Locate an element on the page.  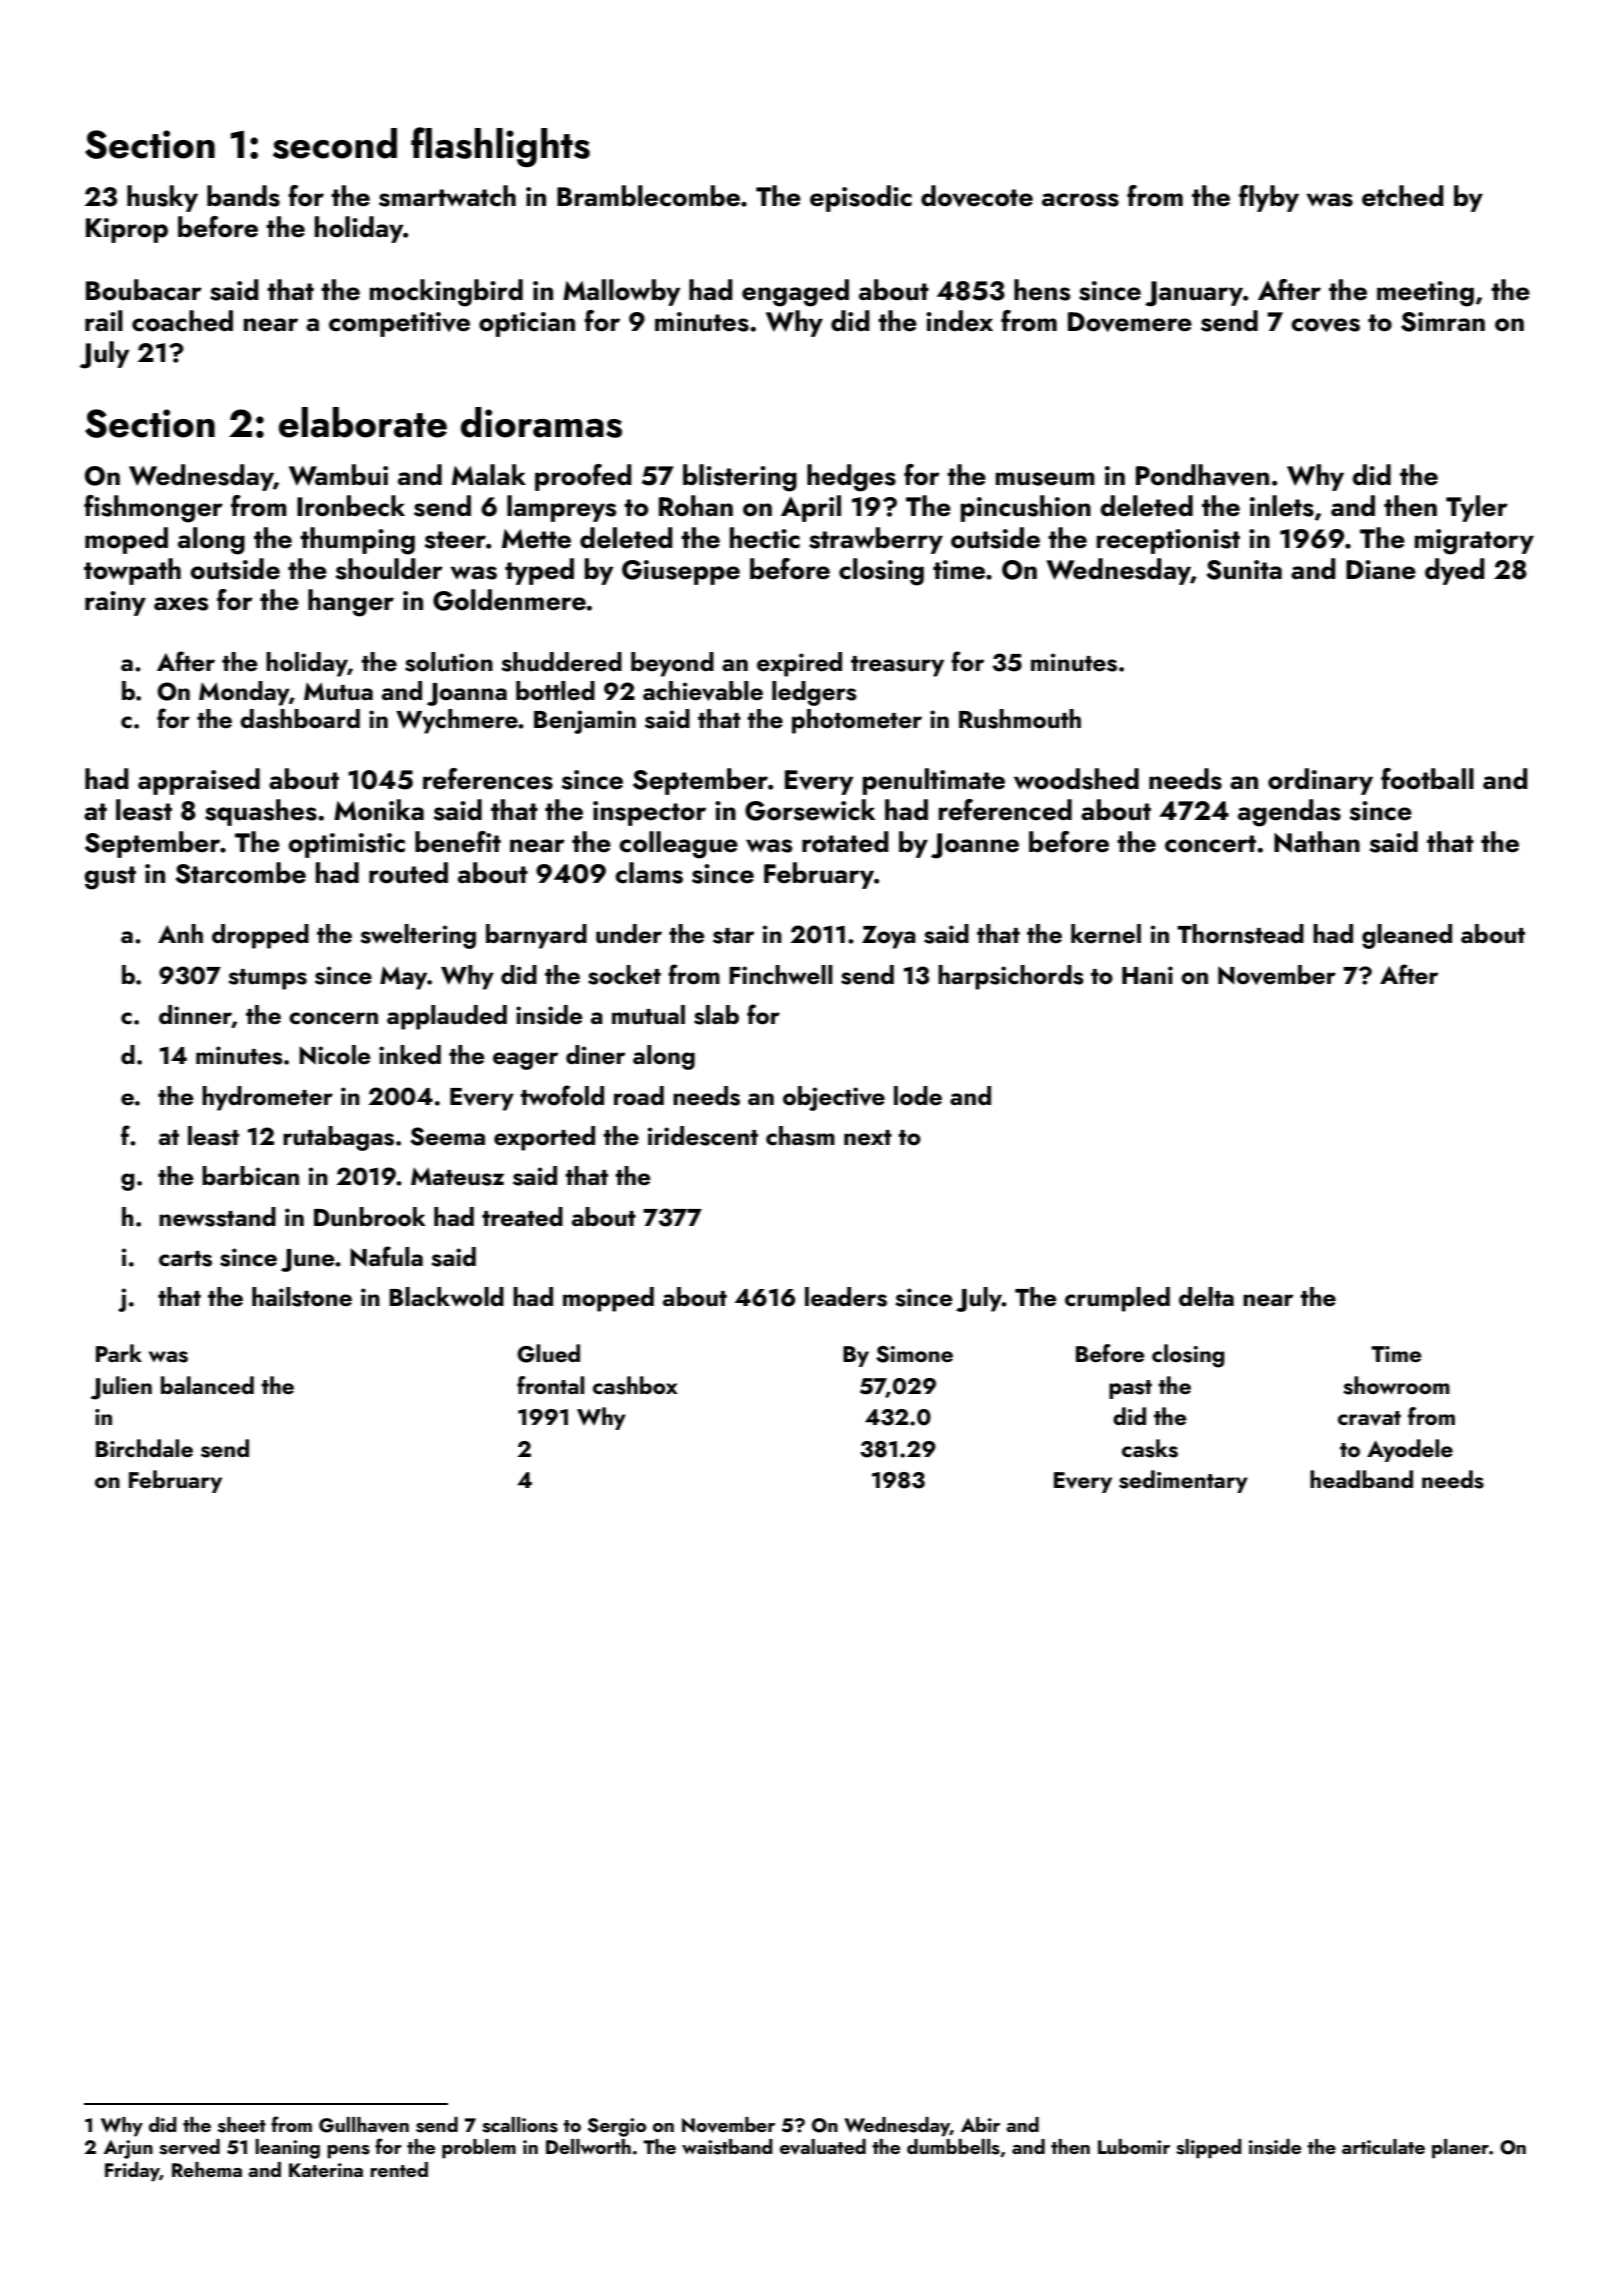
Gullhaven is located at coordinates (364, 2125).
